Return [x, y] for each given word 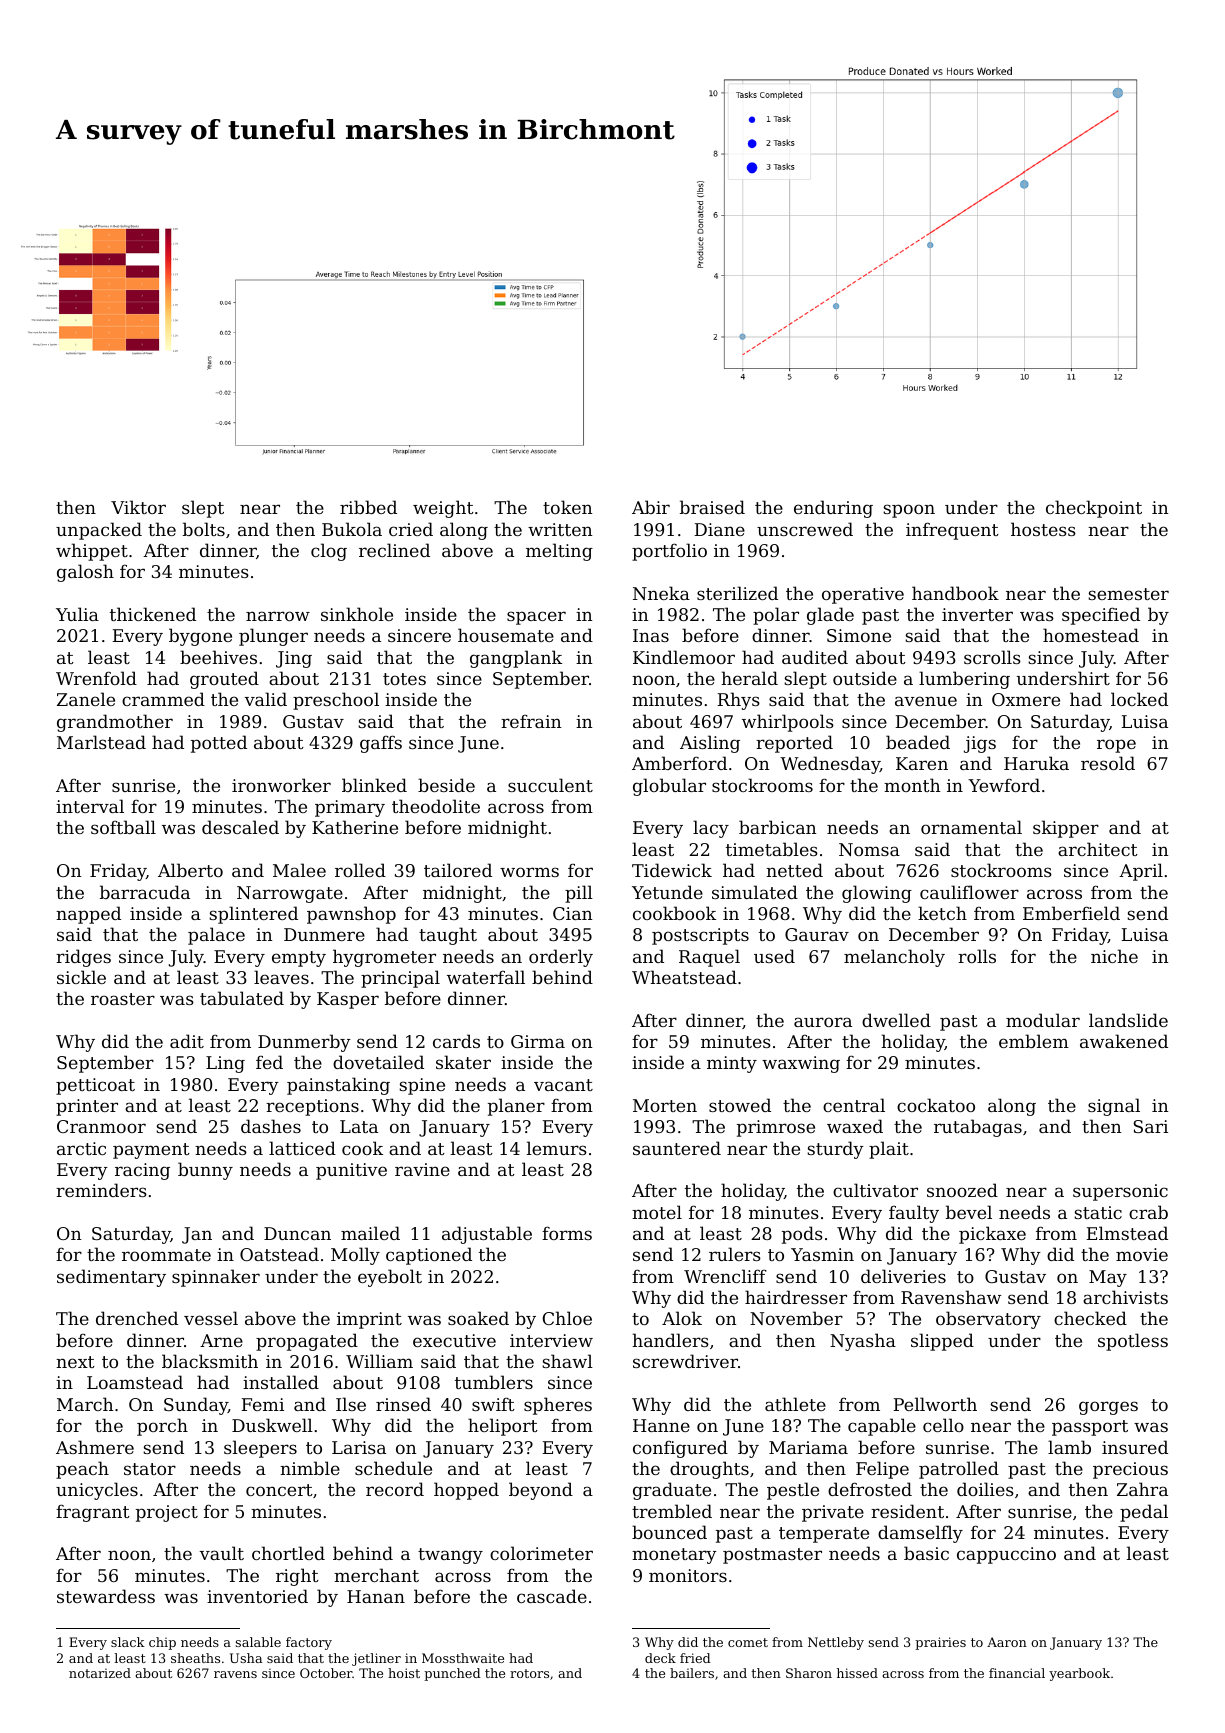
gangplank [516, 659]
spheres [558, 1406]
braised [712, 507]
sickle [81, 977]
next [75, 1362]
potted [219, 744]
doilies [985, 1489]
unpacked [99, 531]
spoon [909, 511]
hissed [857, 1673]
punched [452, 1674]
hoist [404, 1673]
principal [400, 979]
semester [1128, 594]
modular [1043, 1020]
